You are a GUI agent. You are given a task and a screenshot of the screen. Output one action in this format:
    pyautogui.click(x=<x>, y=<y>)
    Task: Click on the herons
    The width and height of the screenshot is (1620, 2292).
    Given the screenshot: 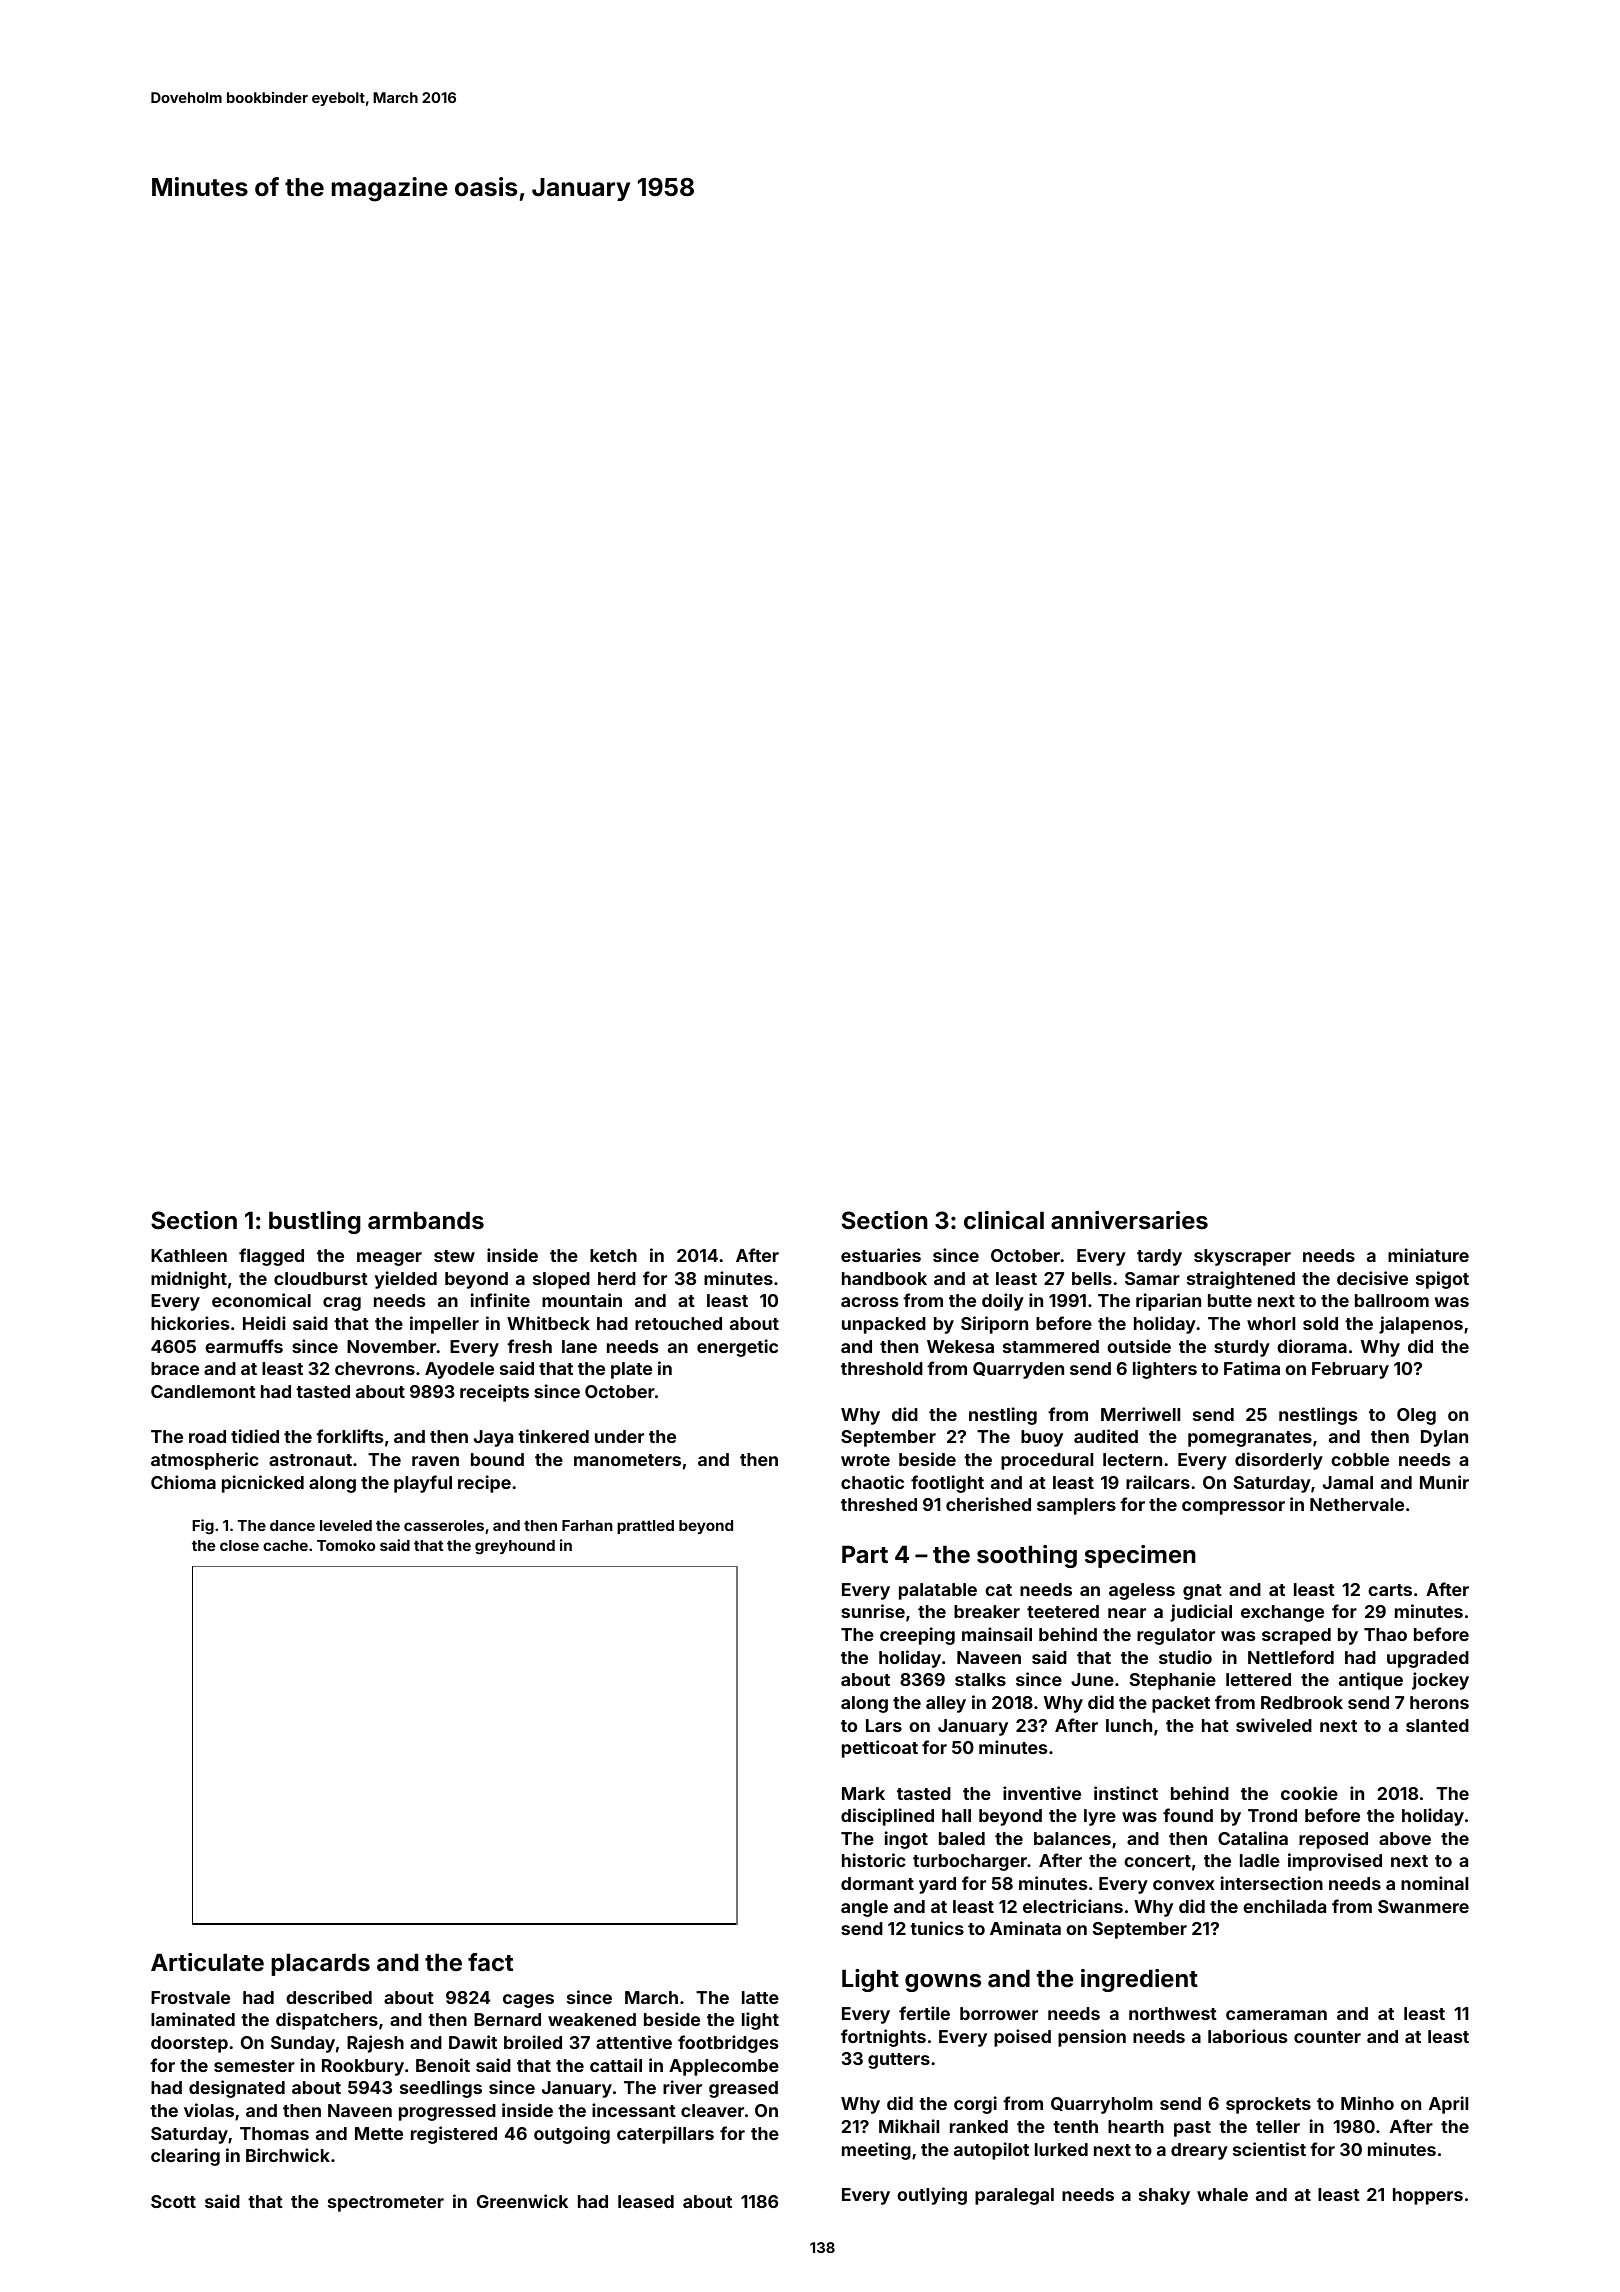 What is the action you would take?
    pyautogui.click(x=1439, y=1702)
